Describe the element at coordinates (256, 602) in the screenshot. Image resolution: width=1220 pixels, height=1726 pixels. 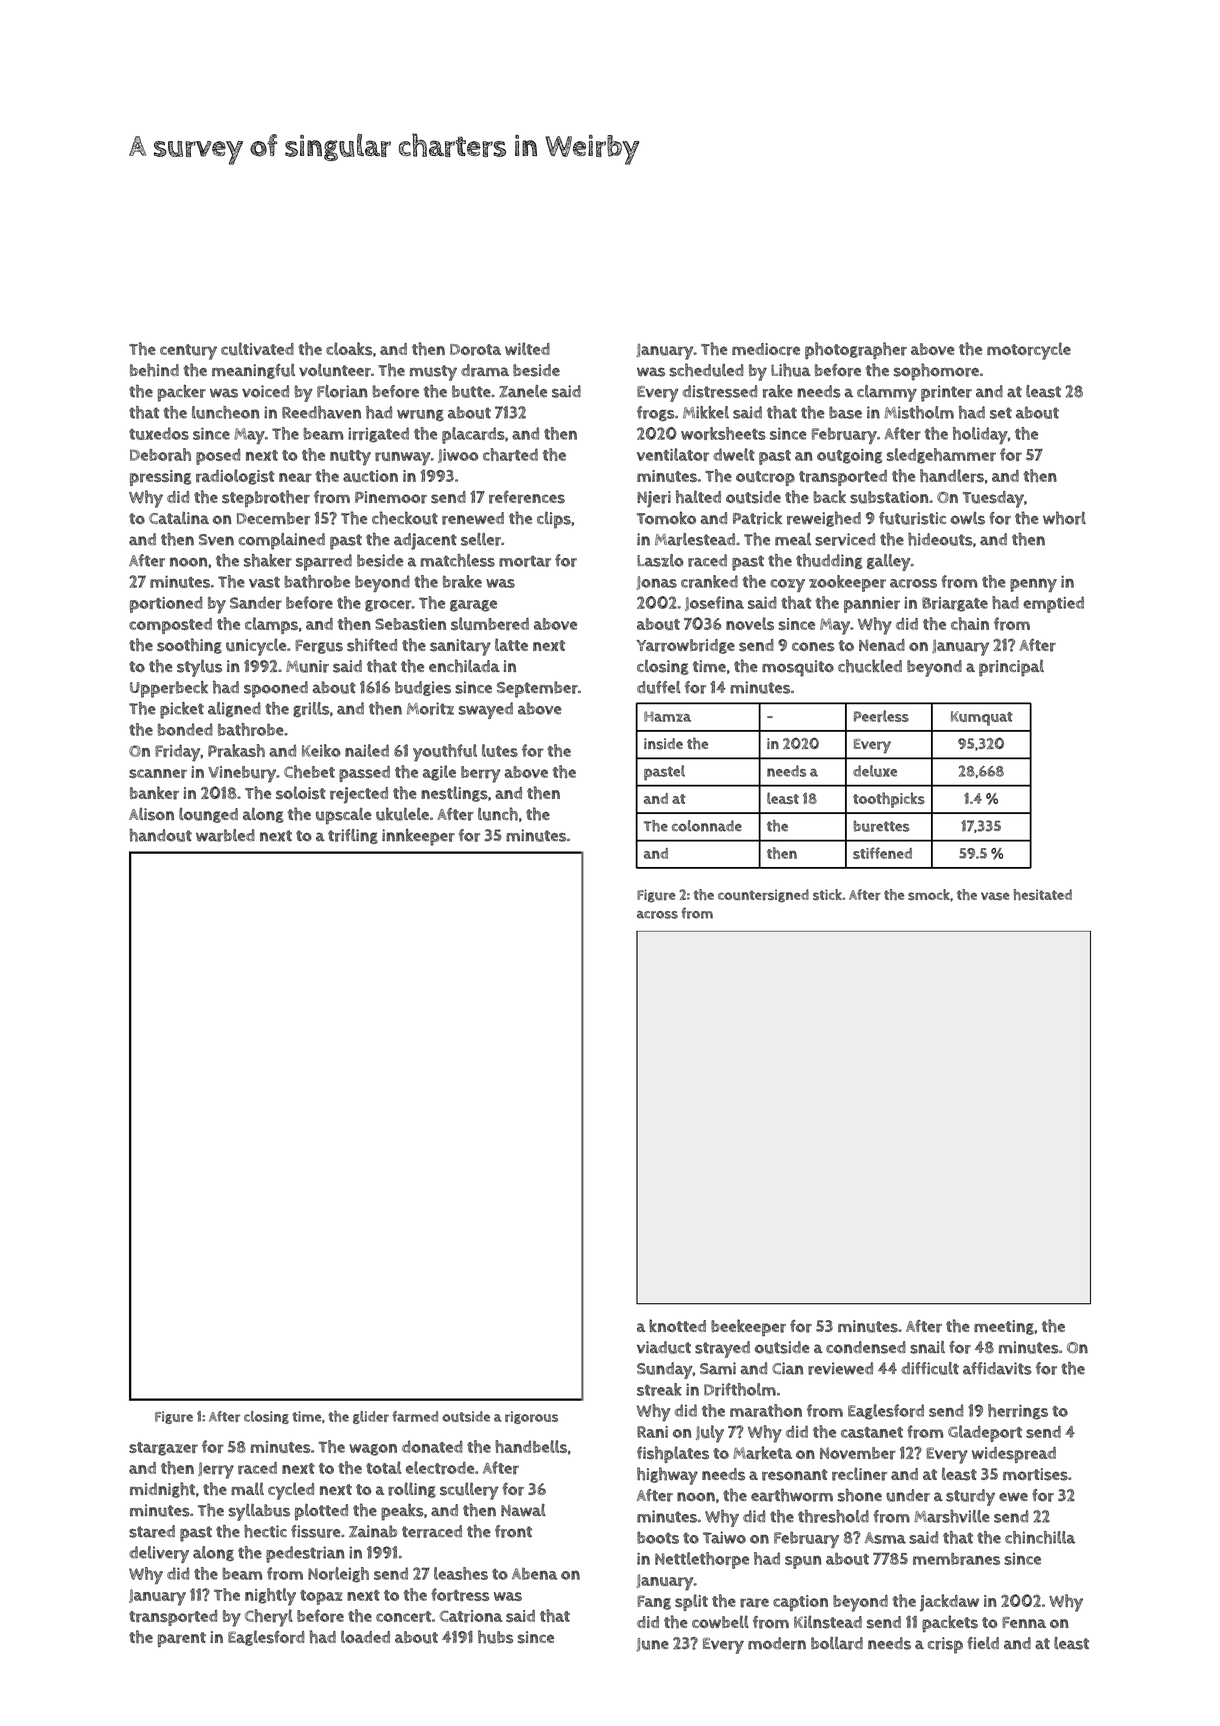
I see `Sander` at that location.
